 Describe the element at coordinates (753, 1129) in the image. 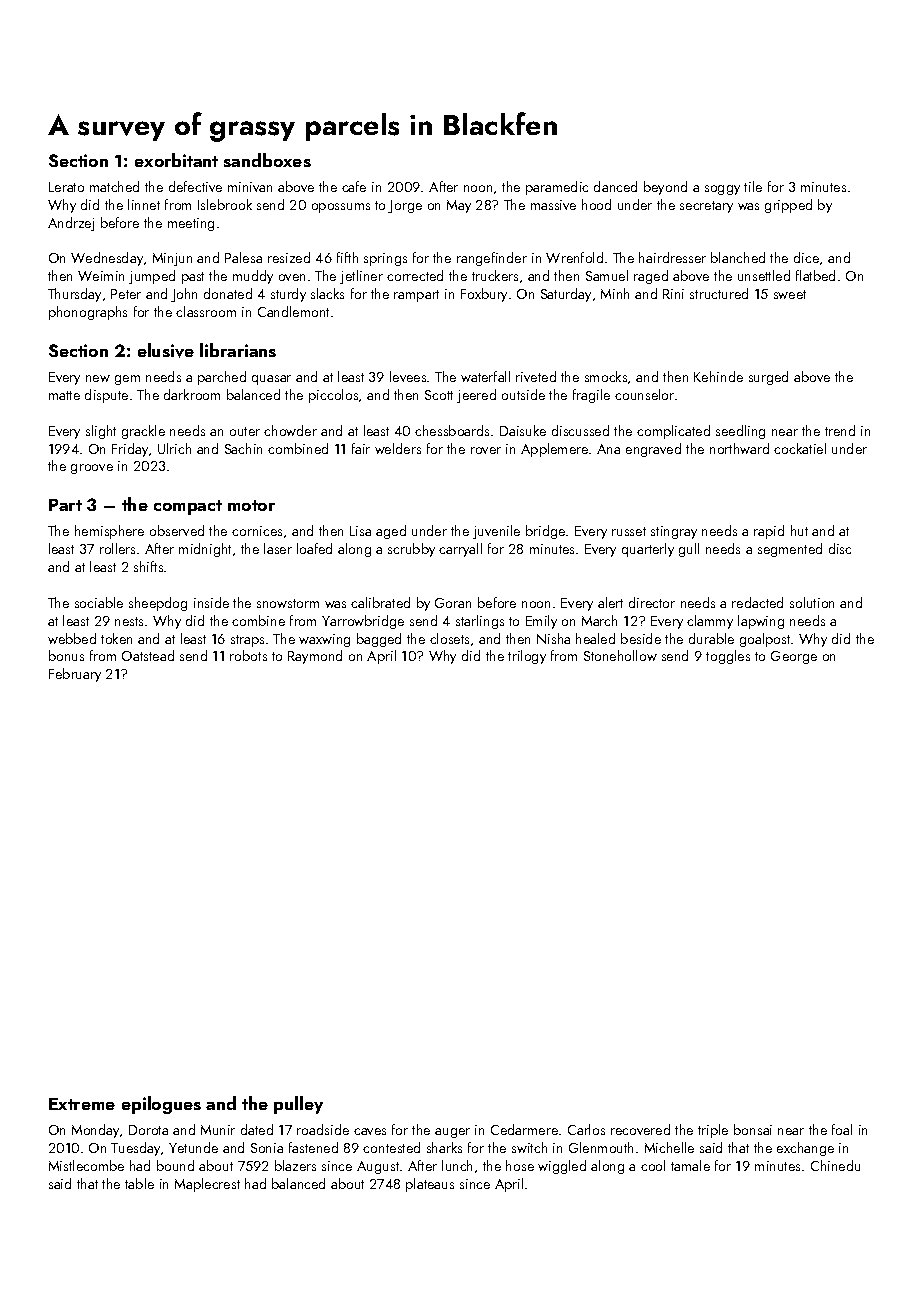

I see `bonsai` at that location.
